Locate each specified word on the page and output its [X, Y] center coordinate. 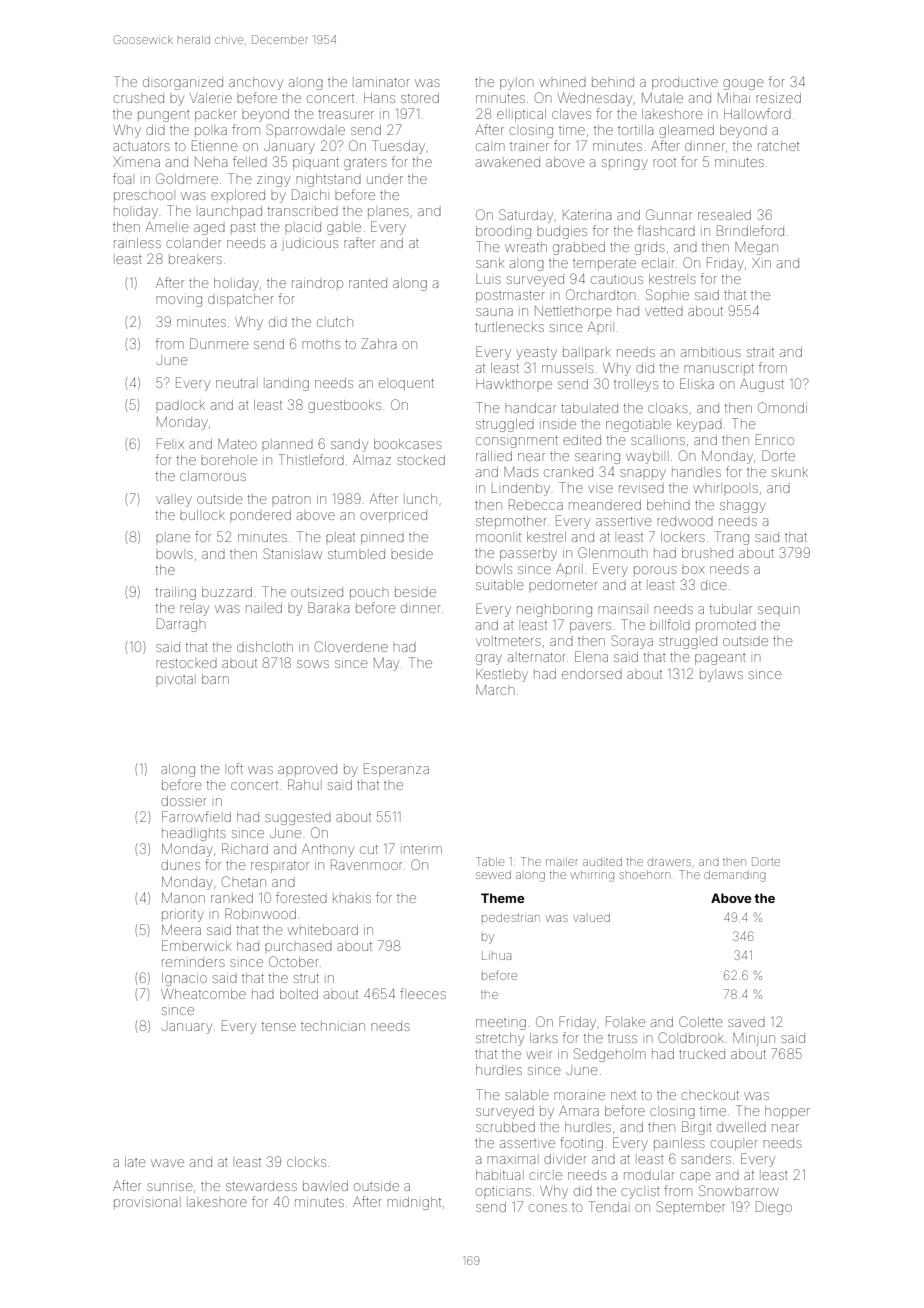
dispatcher [241, 300]
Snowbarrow [739, 1190]
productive [685, 83]
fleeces [423, 993]
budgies [562, 232]
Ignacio [184, 979]
